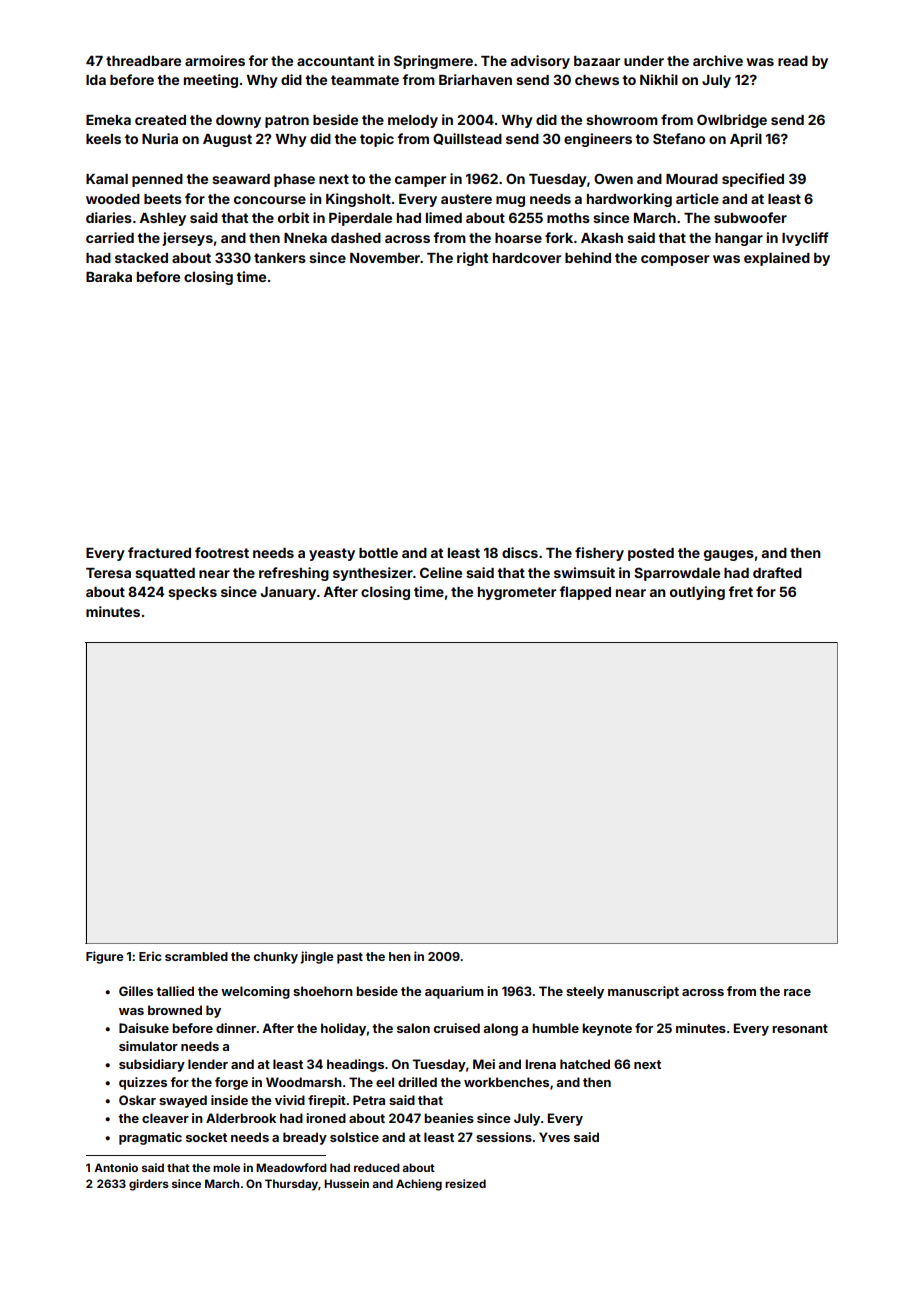  I want to click on under, so click(644, 61).
